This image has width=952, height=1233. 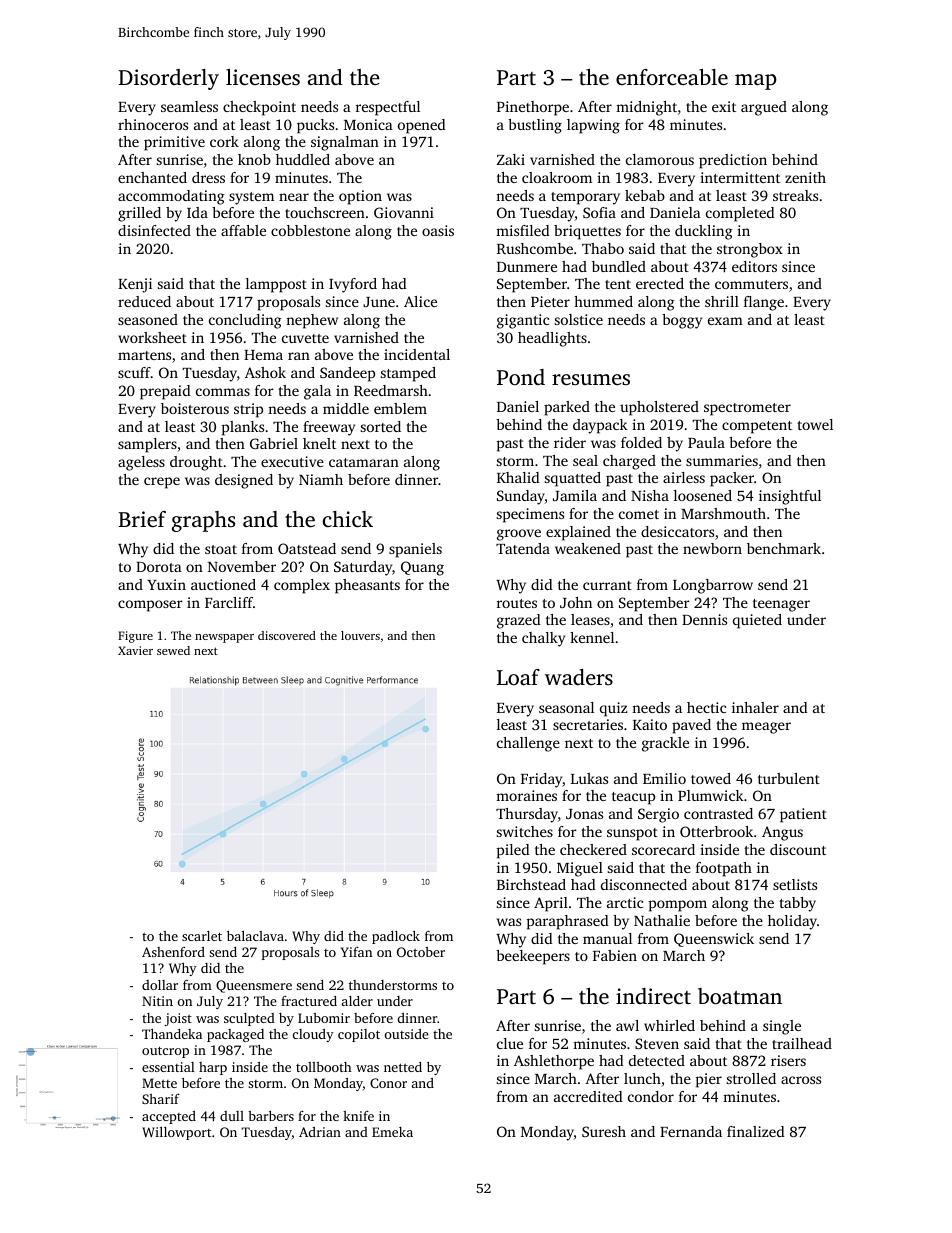 I want to click on comet, so click(x=639, y=514).
